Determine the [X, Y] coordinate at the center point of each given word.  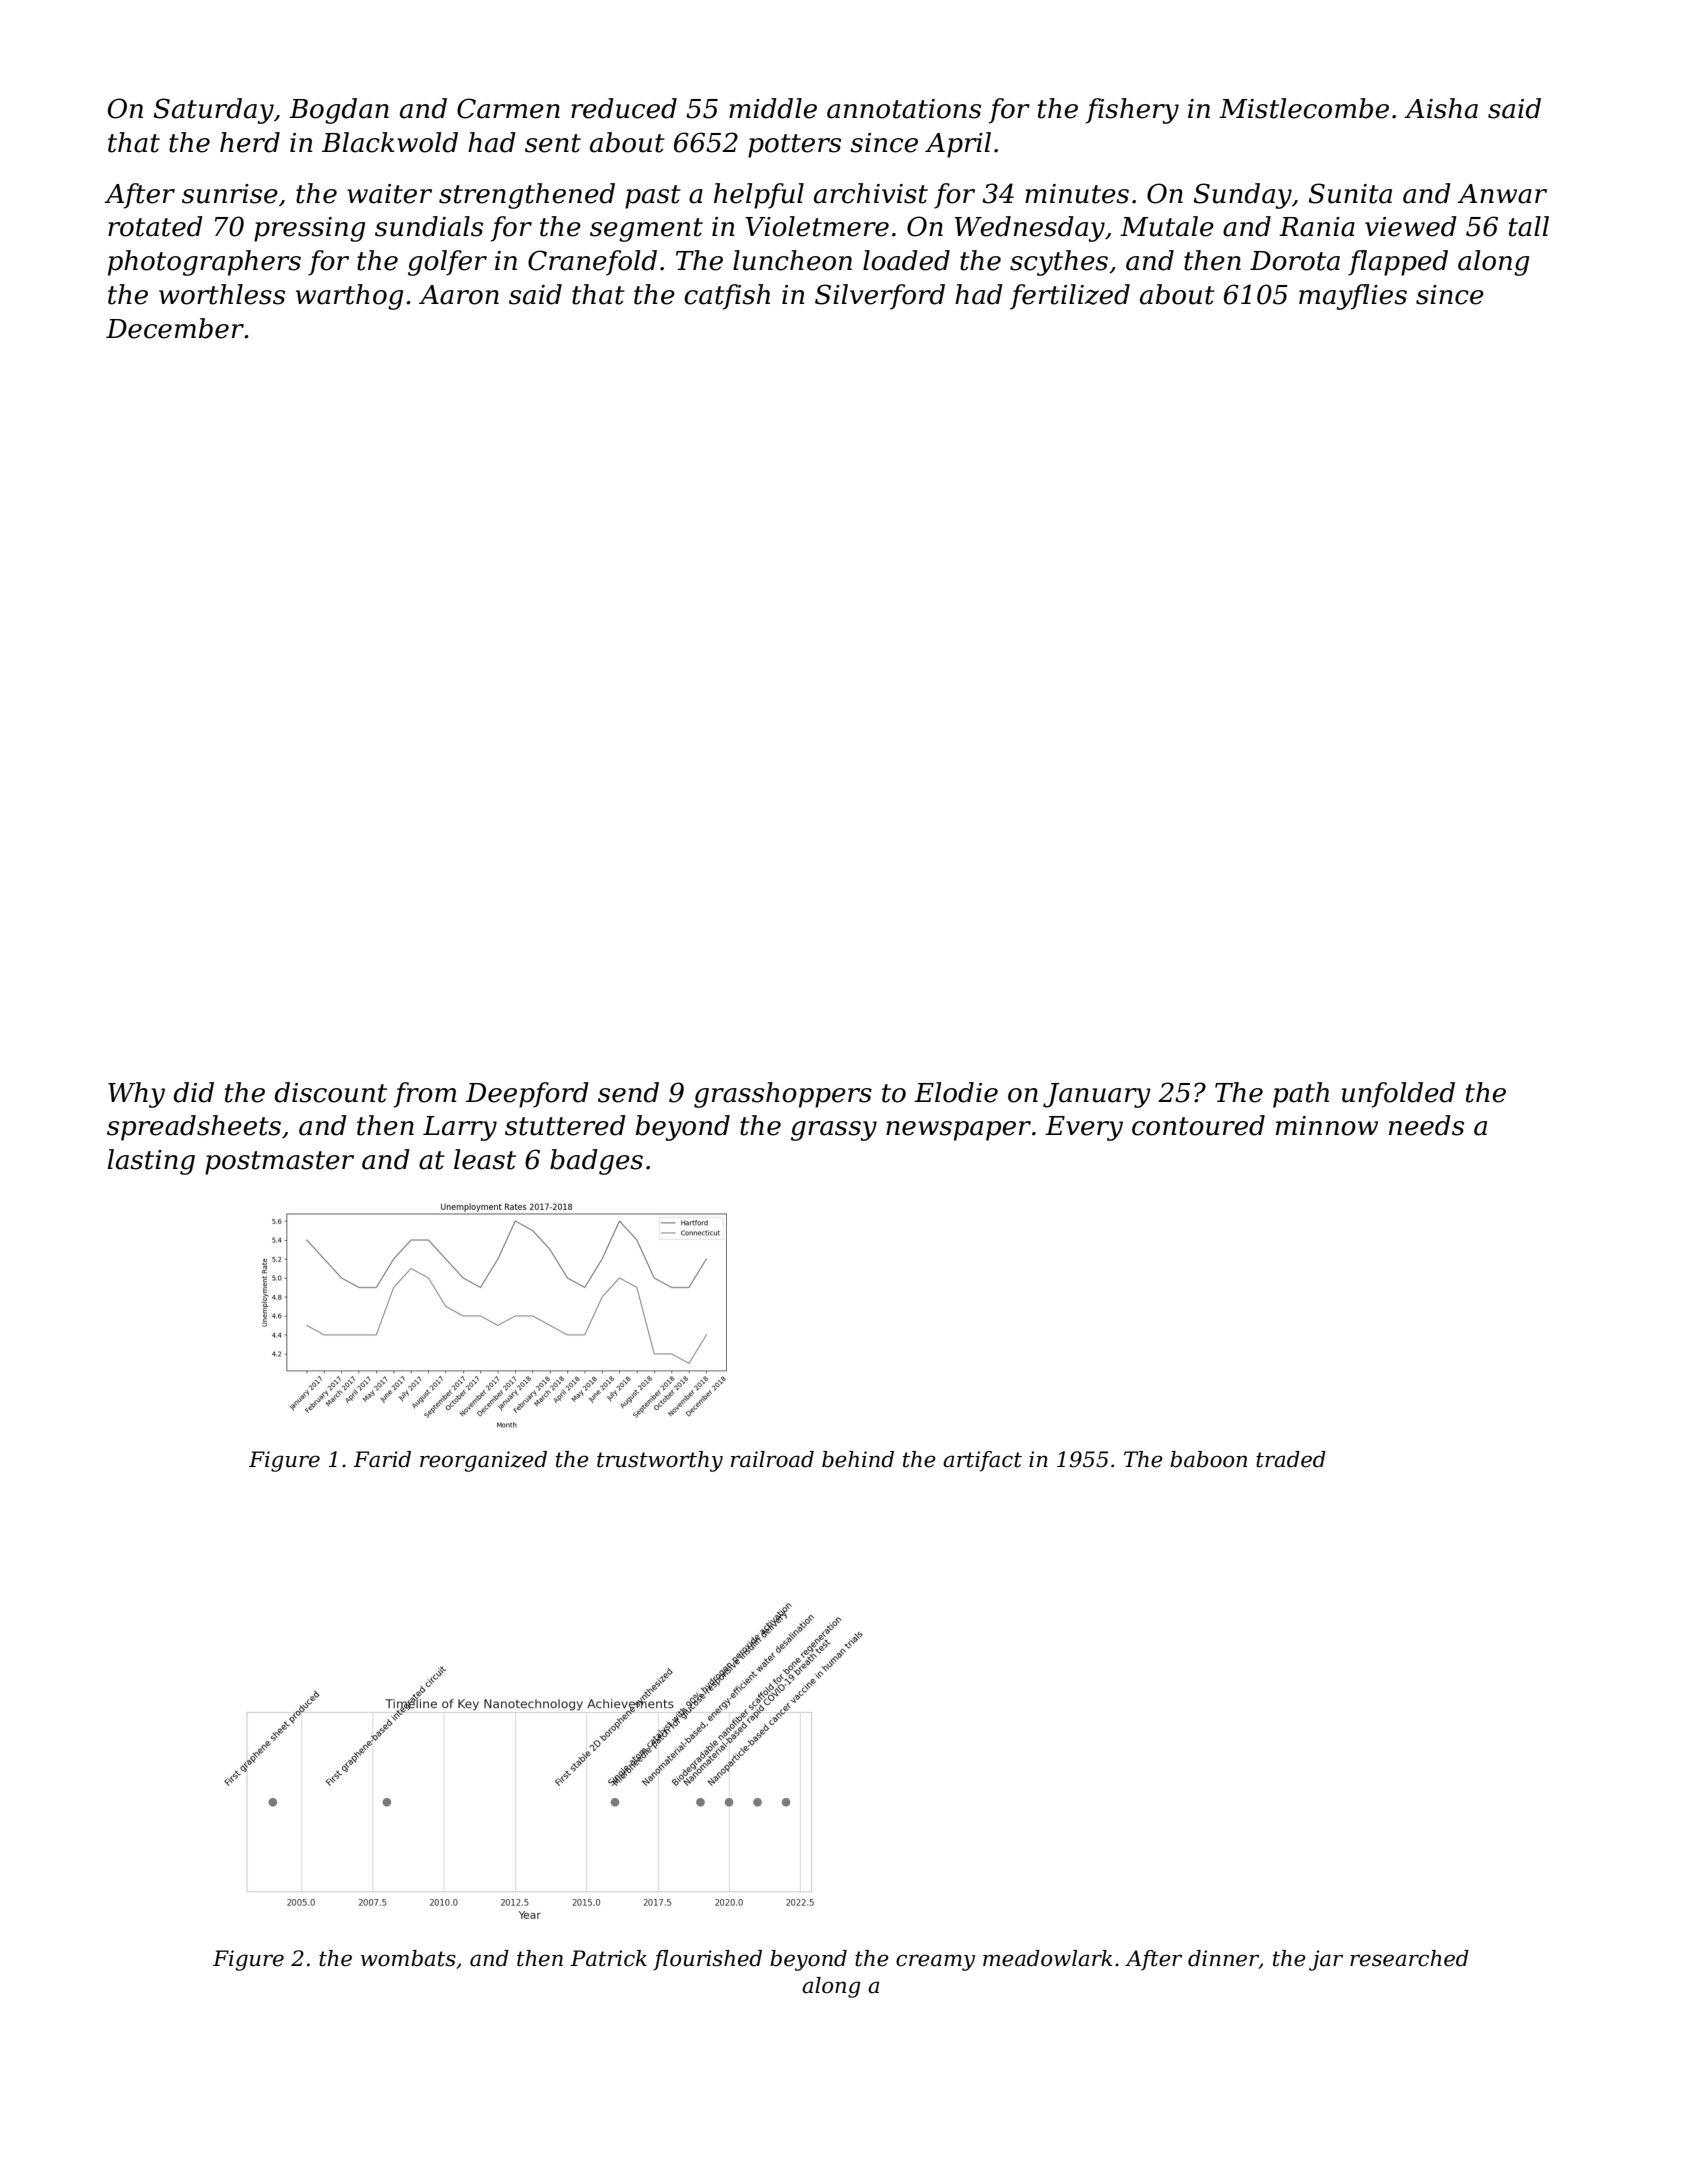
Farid [382, 1459]
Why [136, 1095]
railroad [772, 1459]
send [628, 1092]
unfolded [1398, 1095]
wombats [408, 1958]
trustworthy [660, 1461]
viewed [1411, 226]
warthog [349, 297]
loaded [906, 260]
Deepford [527, 1095]
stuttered [565, 1125]
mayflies [1353, 297]
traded [1291, 1459]
